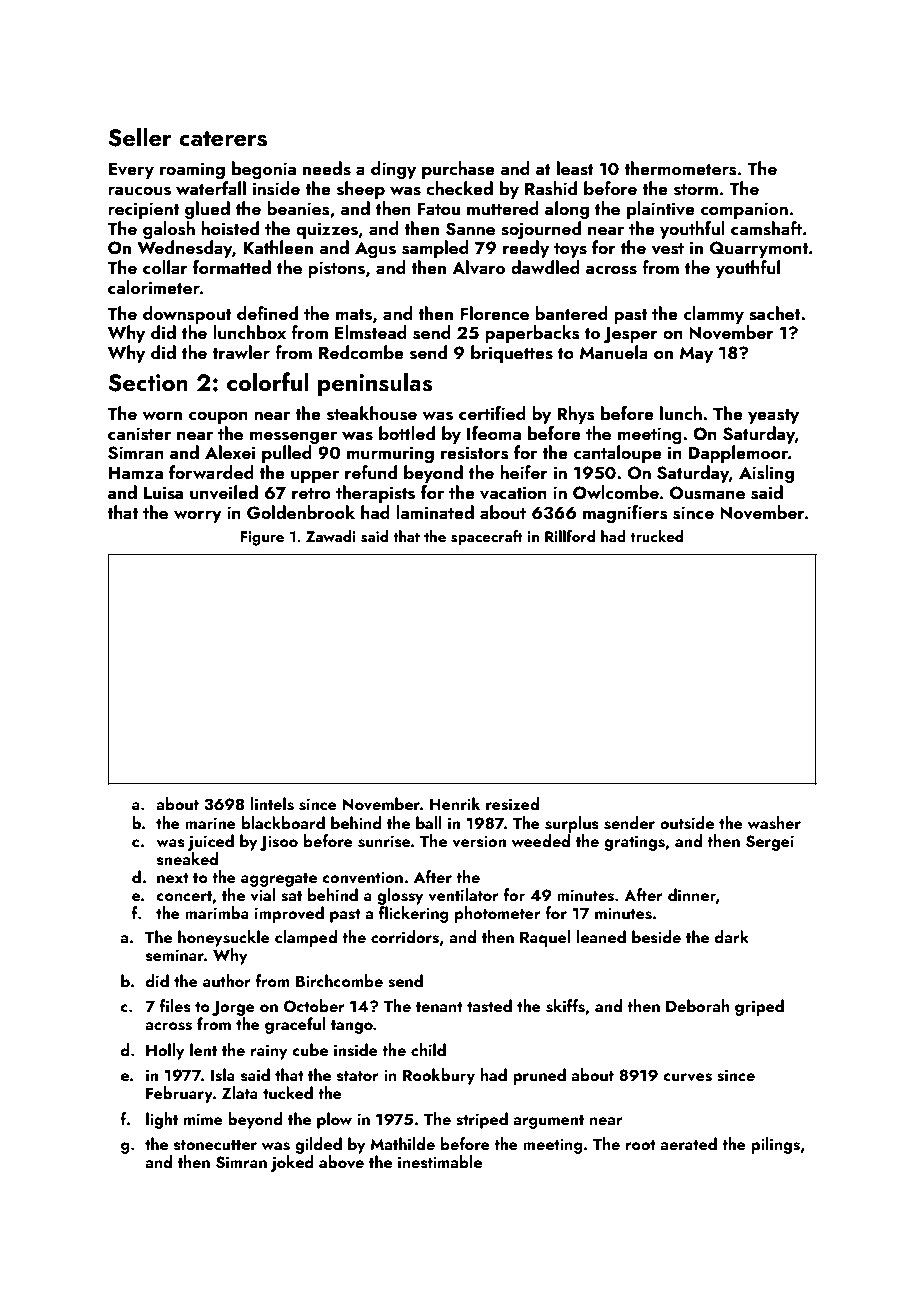 Image resolution: width=924 pixels, height=1308 pixels. I want to click on Rillford, so click(570, 536).
